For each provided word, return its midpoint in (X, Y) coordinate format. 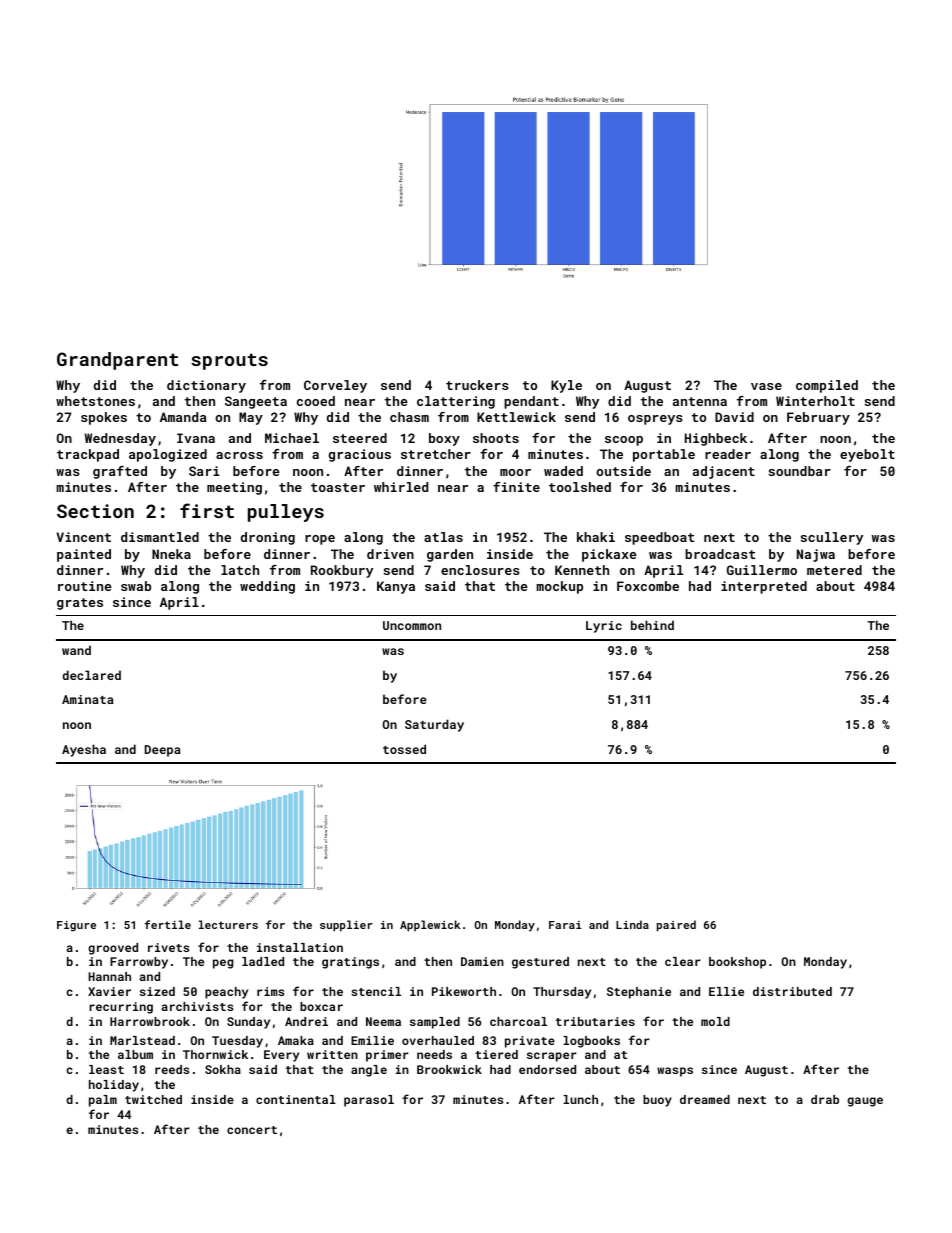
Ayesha (84, 750)
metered (834, 570)
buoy (657, 1101)
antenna (700, 401)
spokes (104, 418)
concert (252, 1130)
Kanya (396, 587)
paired (676, 926)
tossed (404, 749)
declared (91, 675)
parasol (369, 1101)
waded (563, 471)
